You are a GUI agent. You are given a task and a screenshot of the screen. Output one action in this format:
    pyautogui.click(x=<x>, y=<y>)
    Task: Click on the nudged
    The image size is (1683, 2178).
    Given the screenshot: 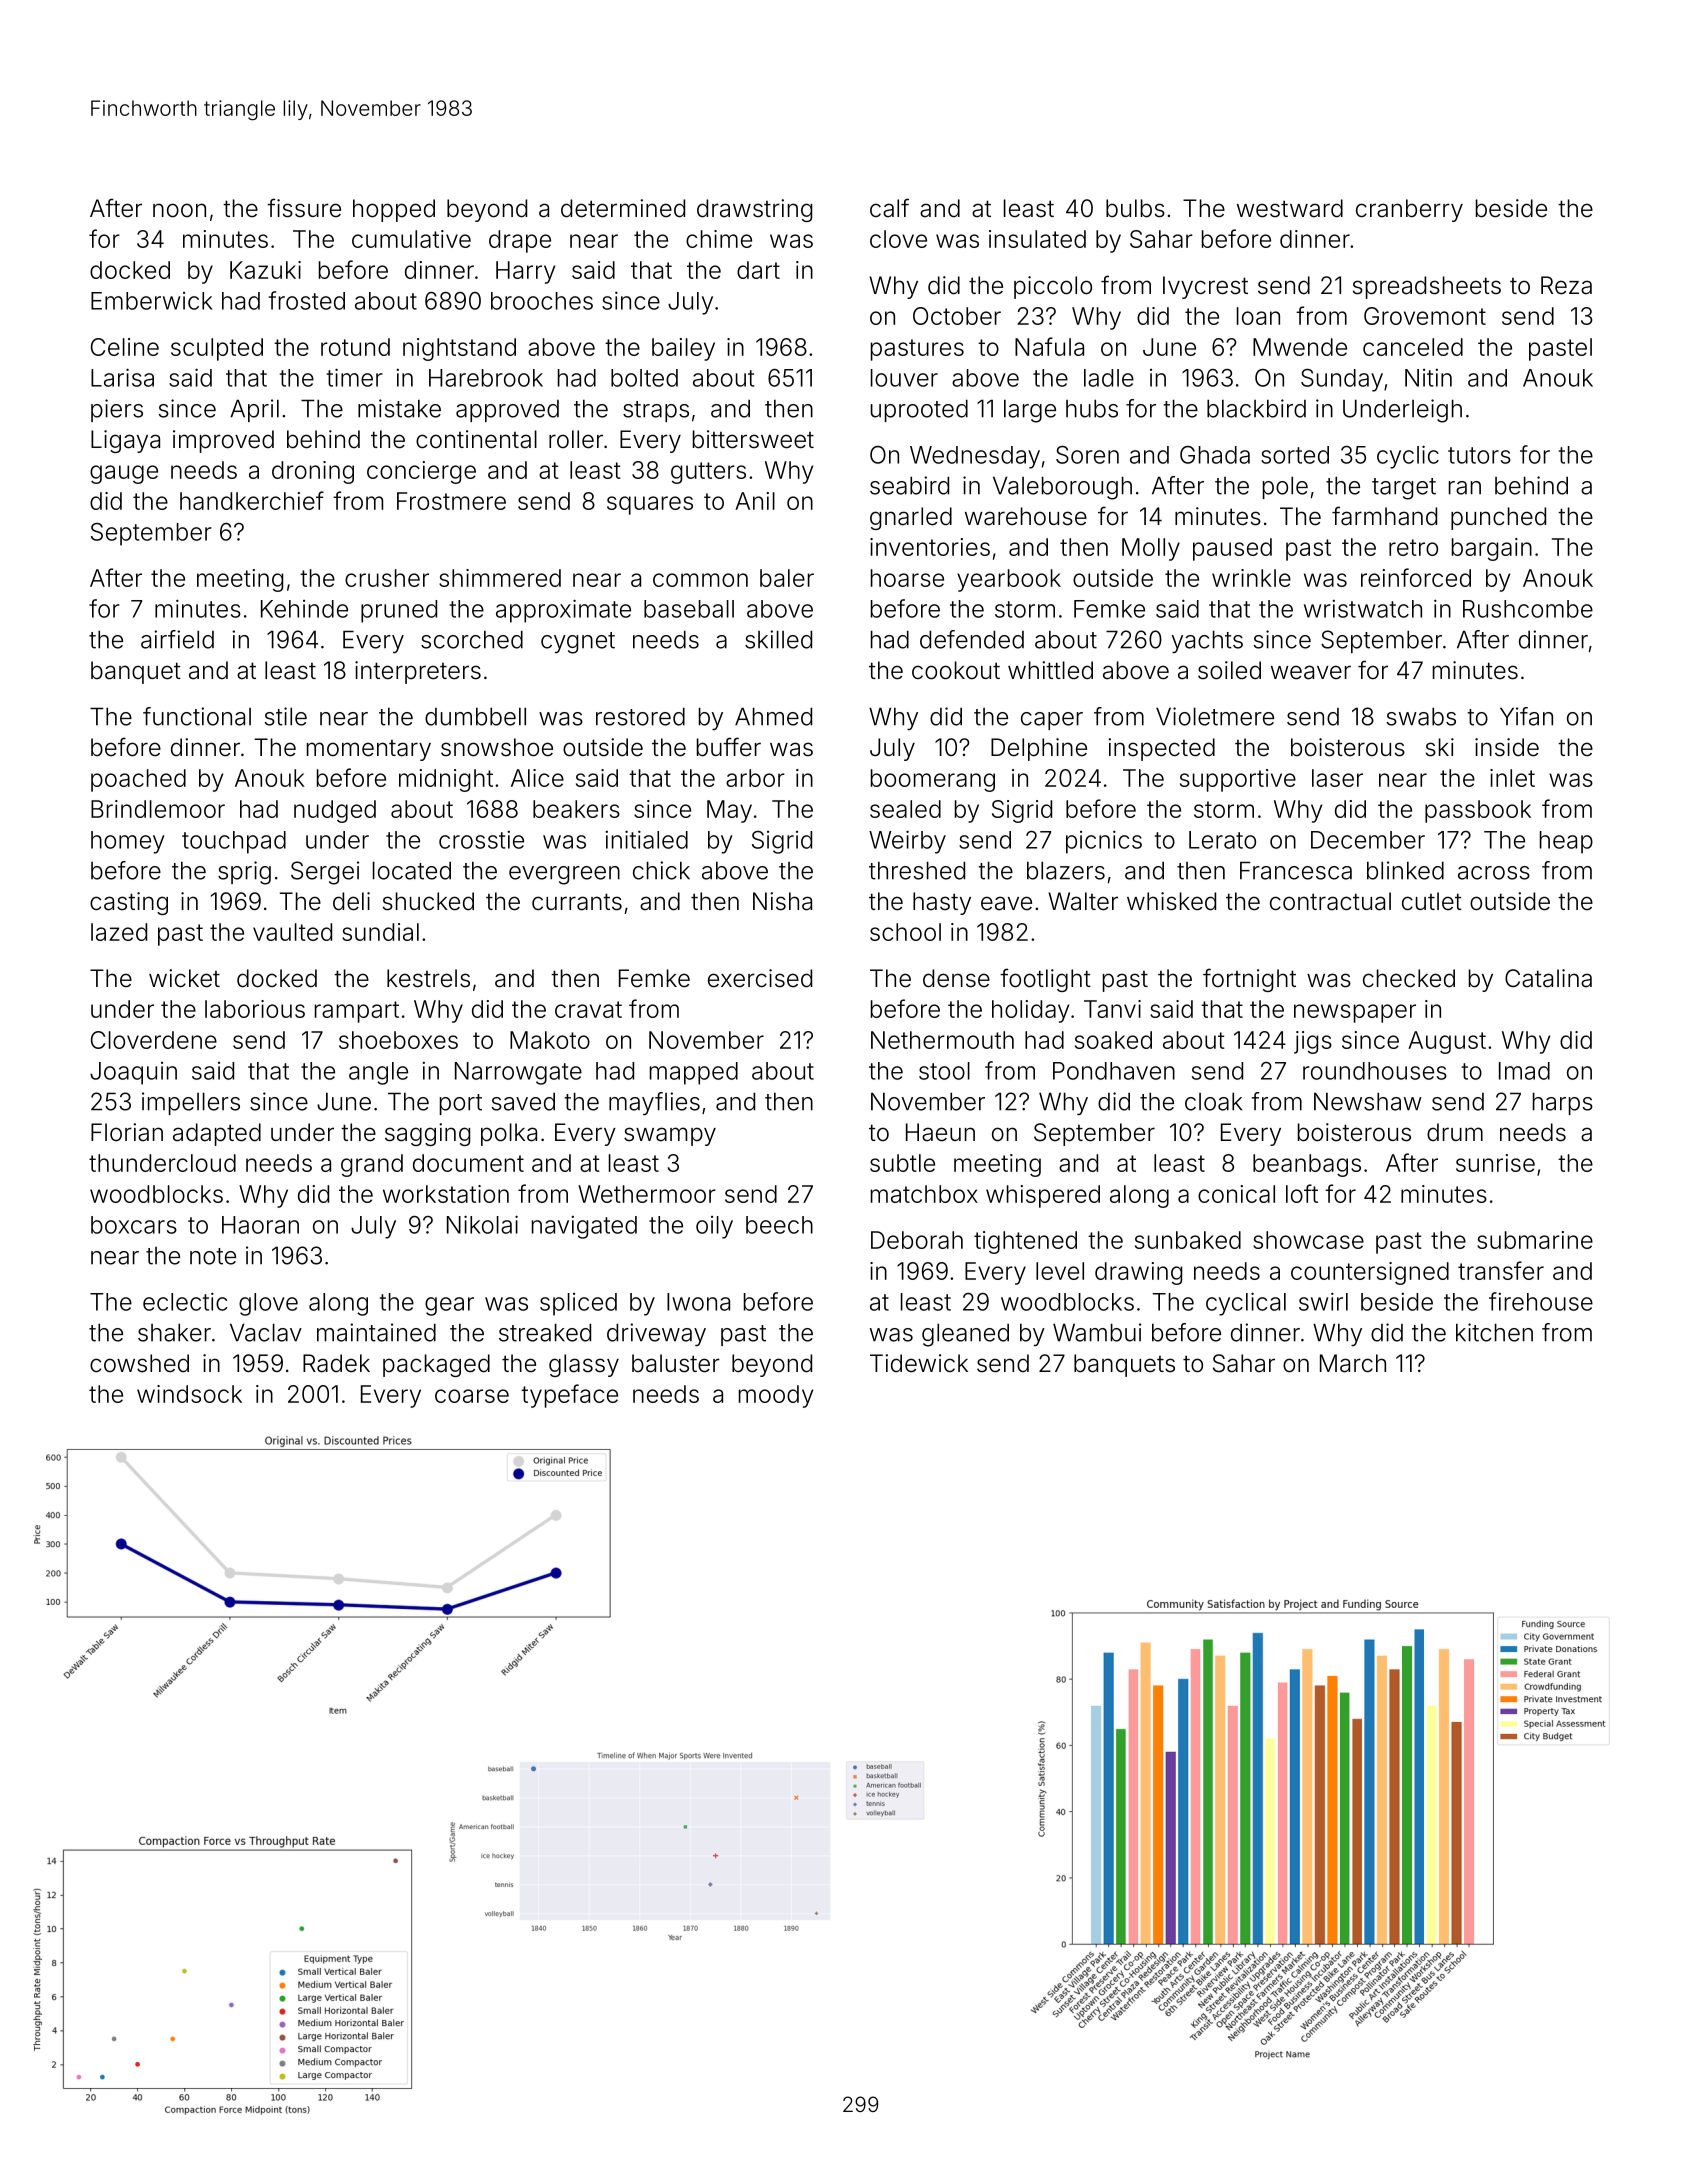 What is the action you would take?
    pyautogui.click(x=335, y=811)
